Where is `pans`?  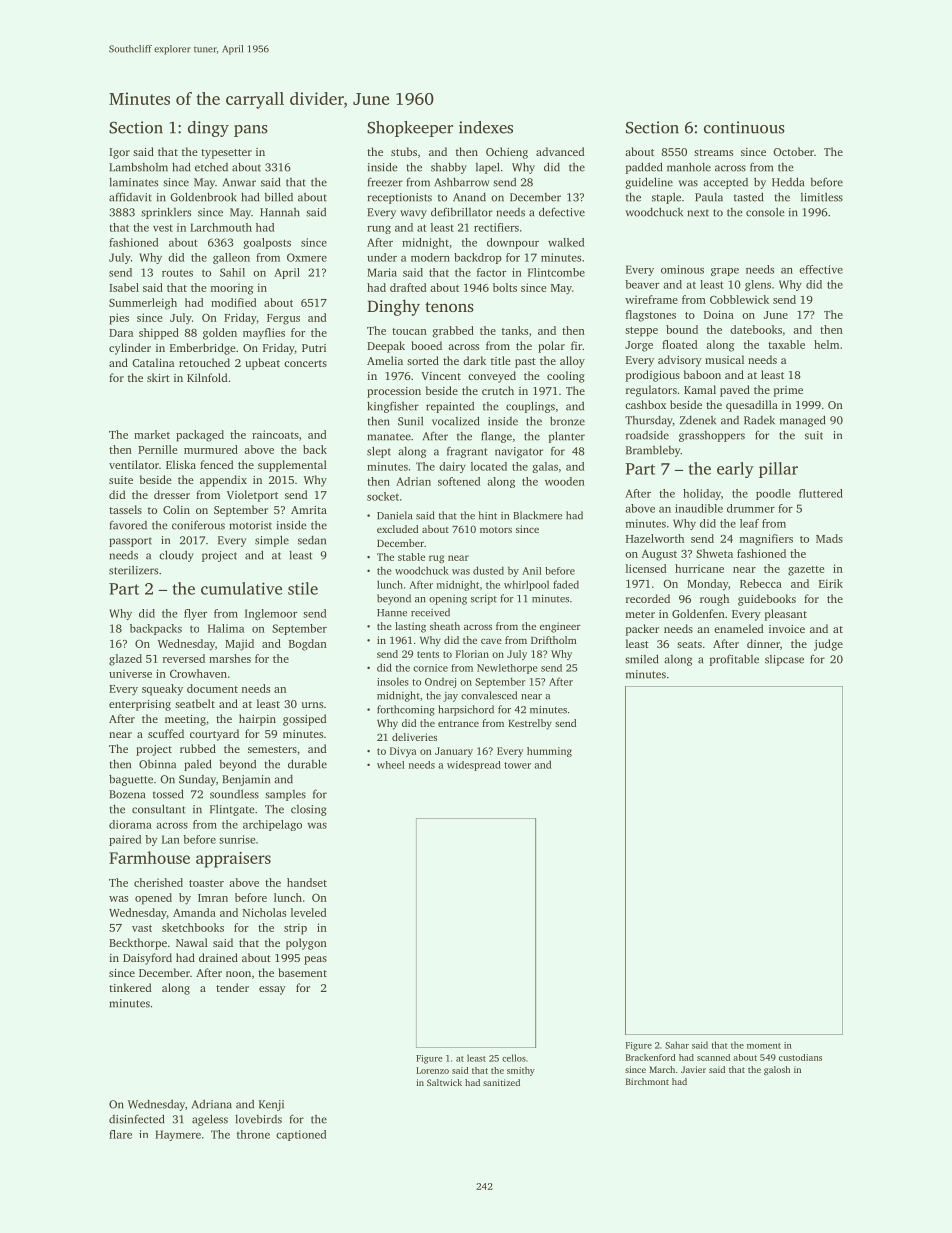 pans is located at coordinates (251, 131).
